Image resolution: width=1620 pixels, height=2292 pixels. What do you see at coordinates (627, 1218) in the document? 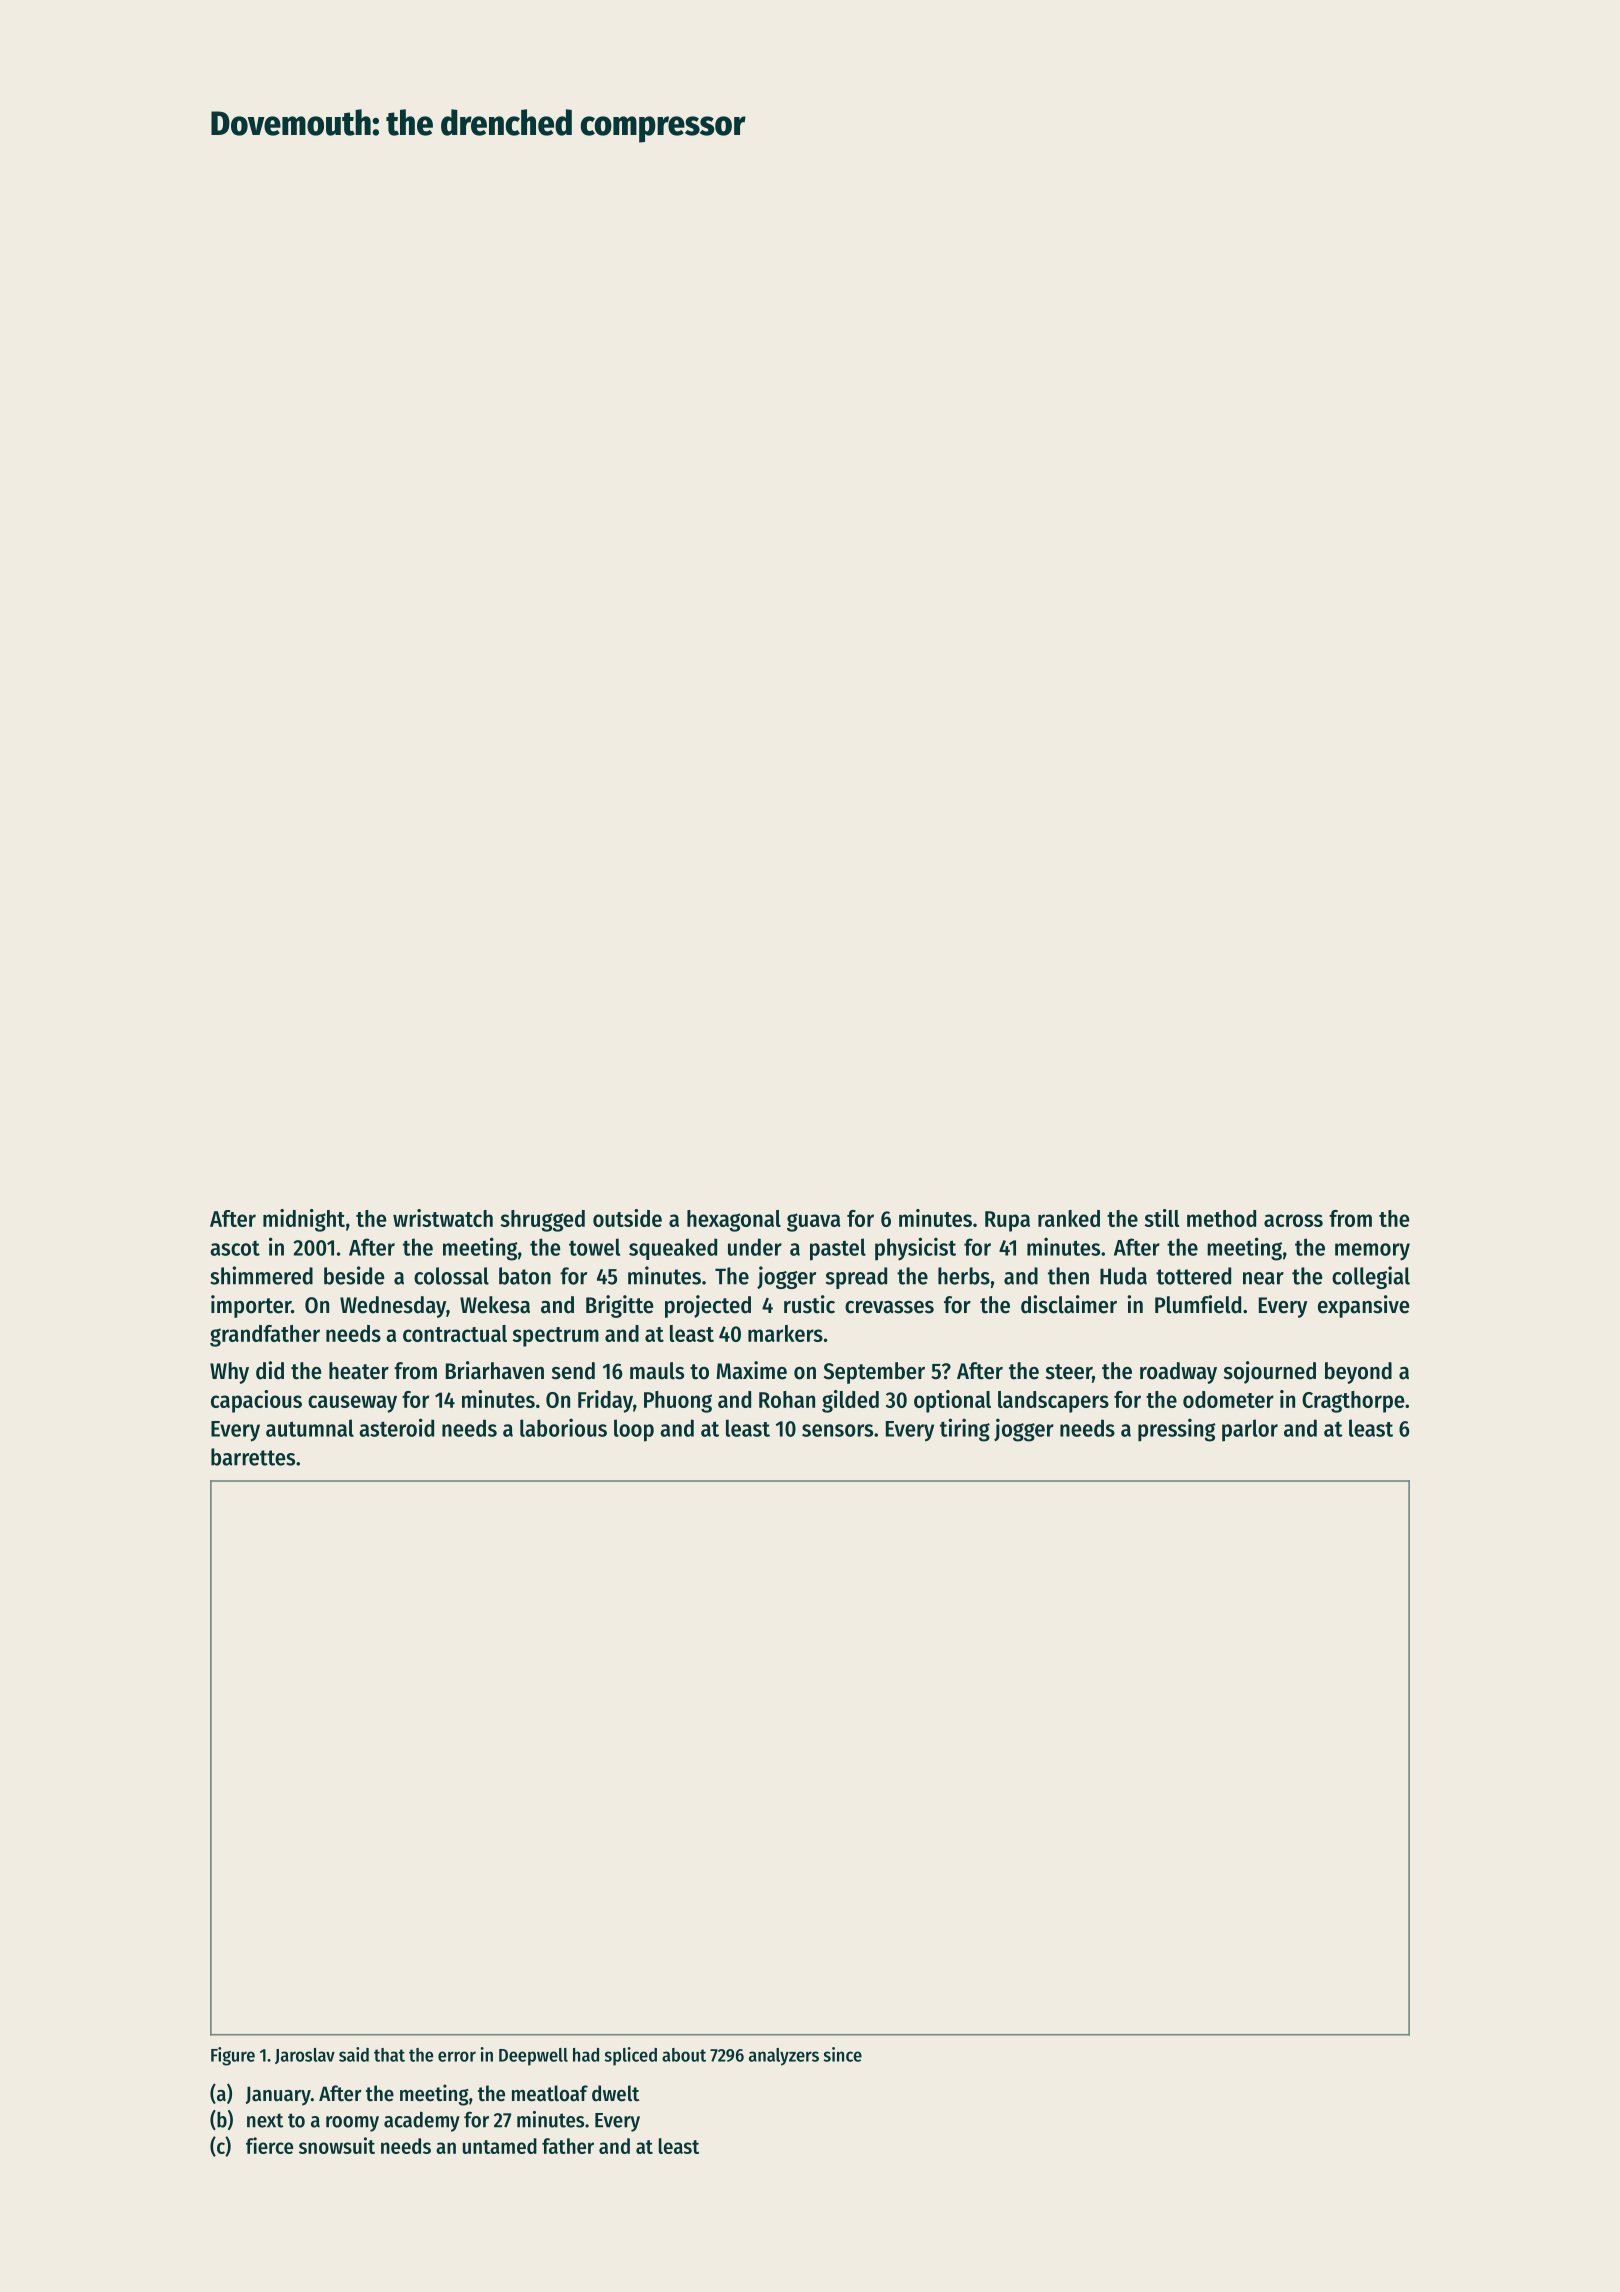
I see `outside` at bounding box center [627, 1218].
